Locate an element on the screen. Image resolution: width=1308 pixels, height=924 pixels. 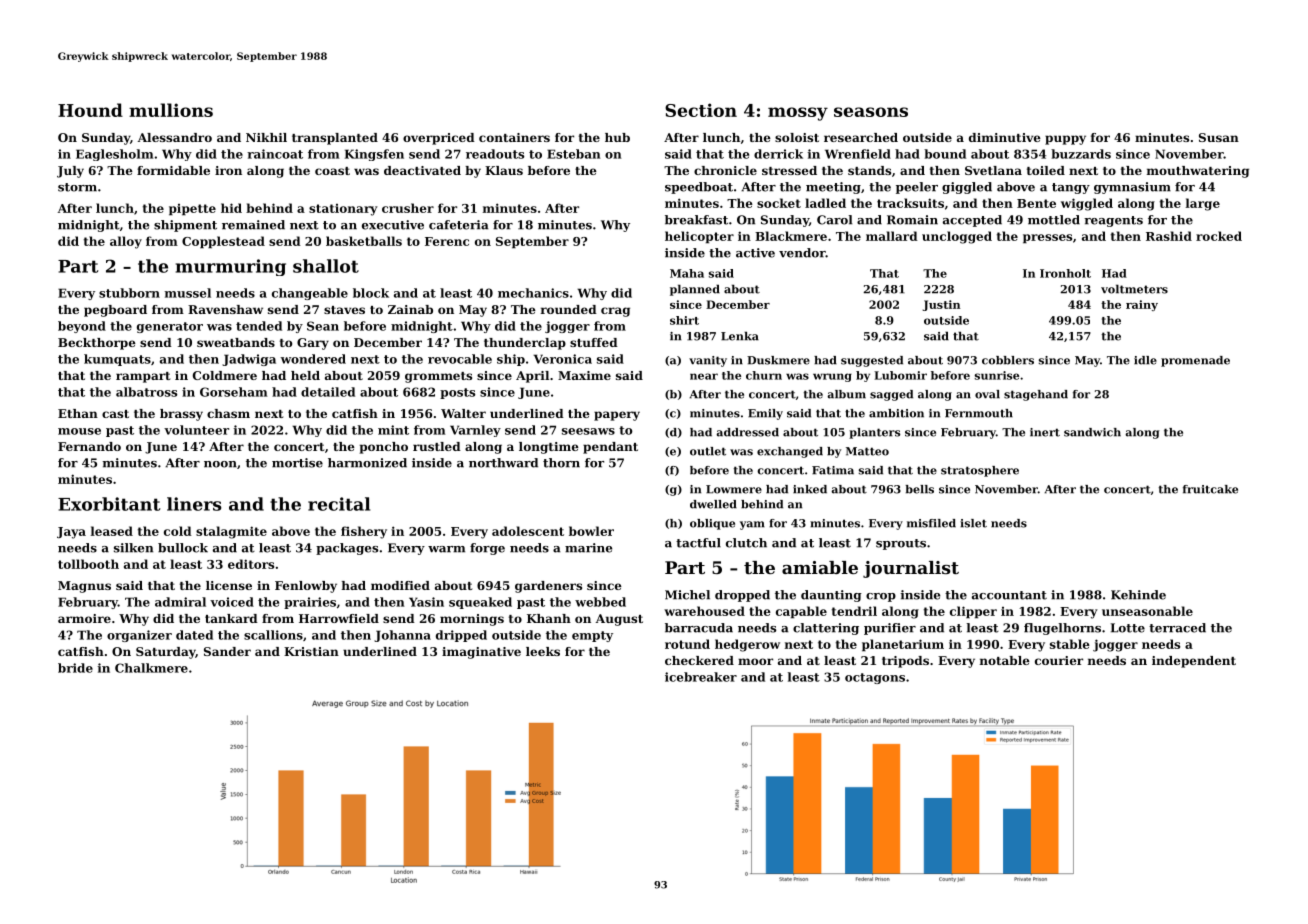
Hound is located at coordinates (90, 110).
